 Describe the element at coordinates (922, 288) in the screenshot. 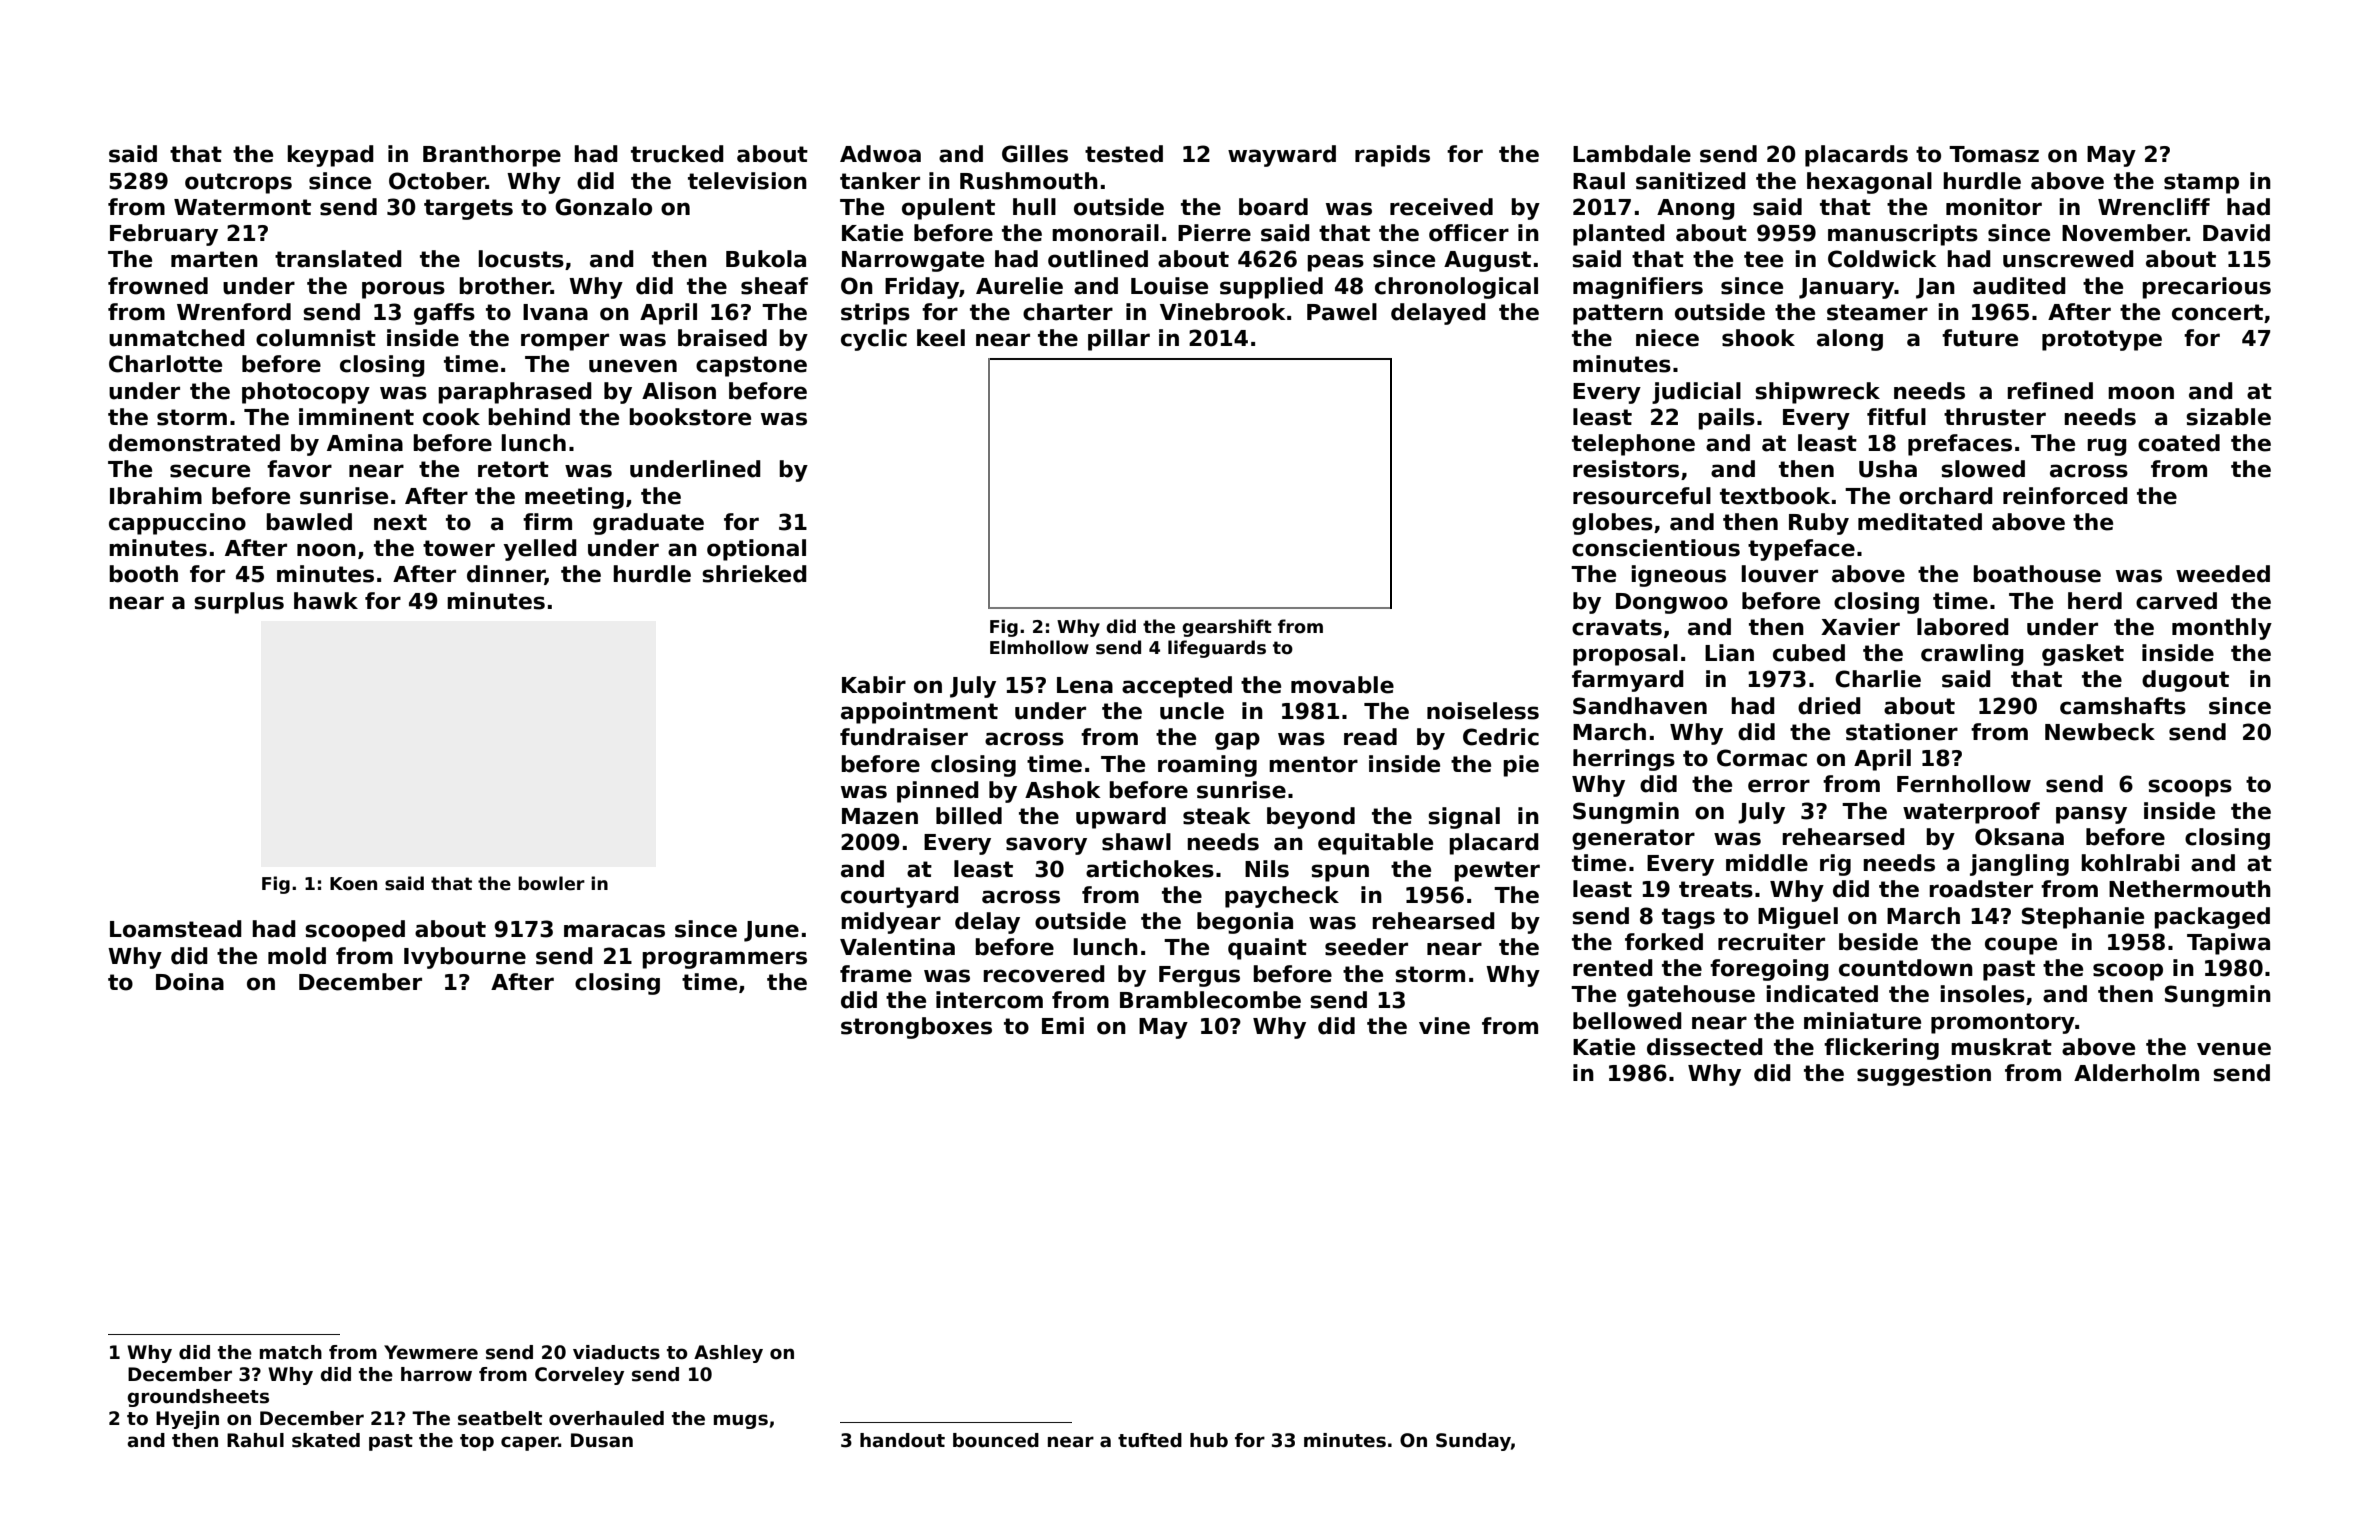

I see `Friday` at that location.
